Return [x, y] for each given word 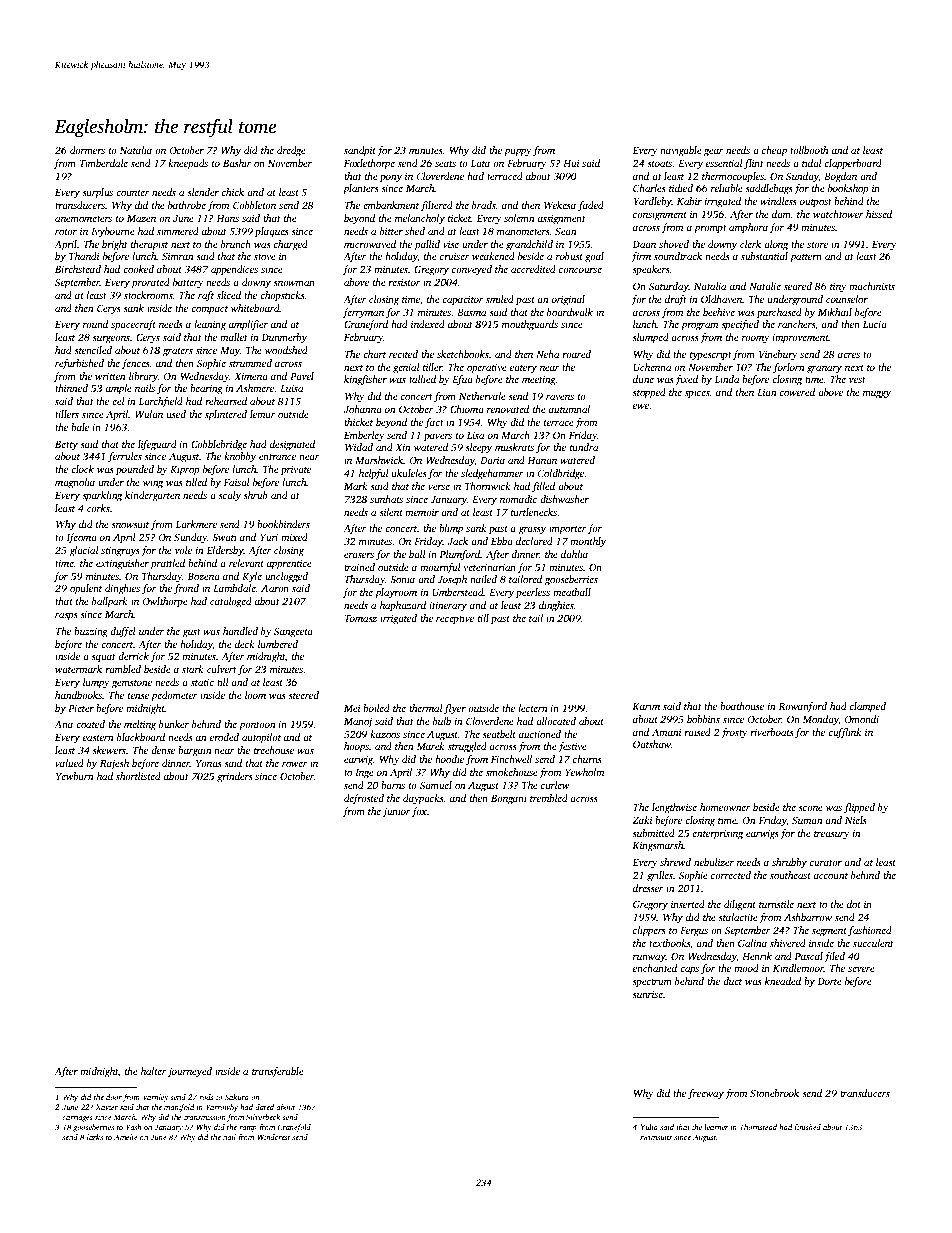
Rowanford [802, 707]
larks [95, 1137]
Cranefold [294, 1128]
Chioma [467, 409]
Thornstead [758, 1127]
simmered [178, 231]
